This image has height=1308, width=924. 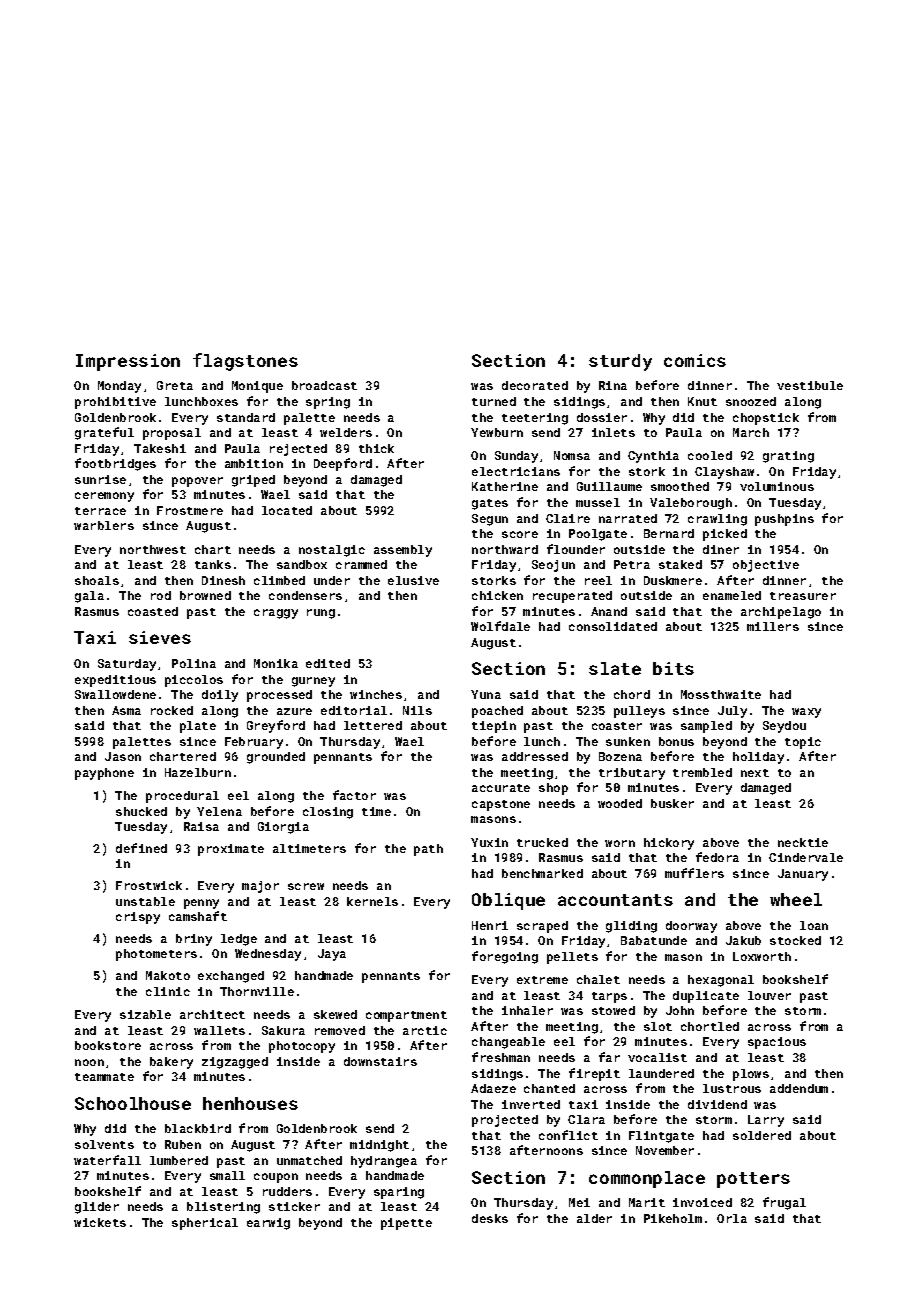 What do you see at coordinates (657, 1057) in the image?
I see `vocalist` at bounding box center [657, 1057].
